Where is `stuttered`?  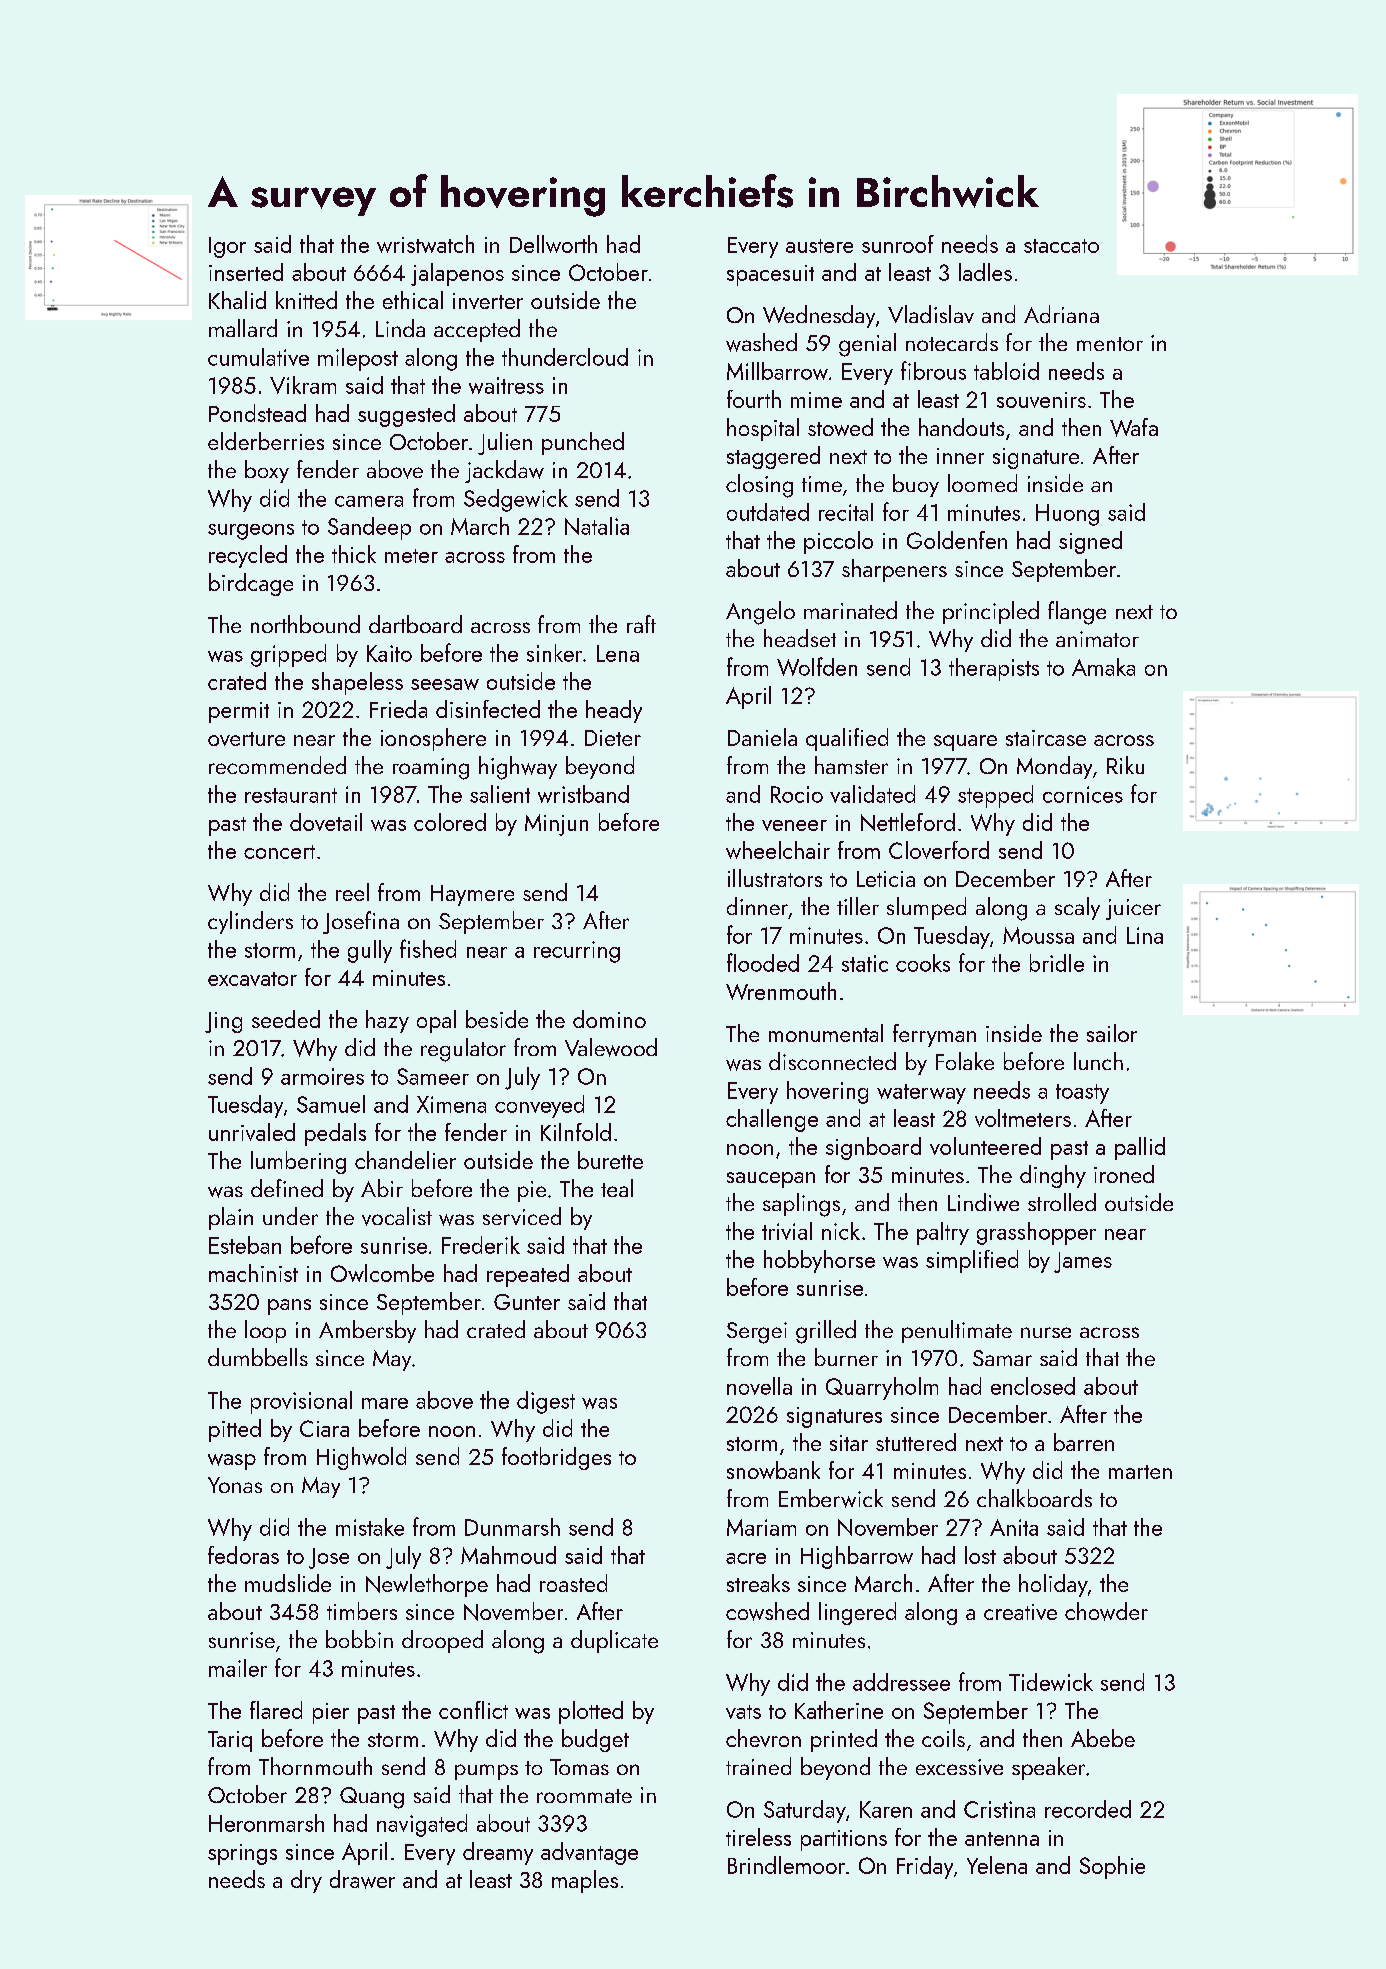 stuttered is located at coordinates (916, 1442).
